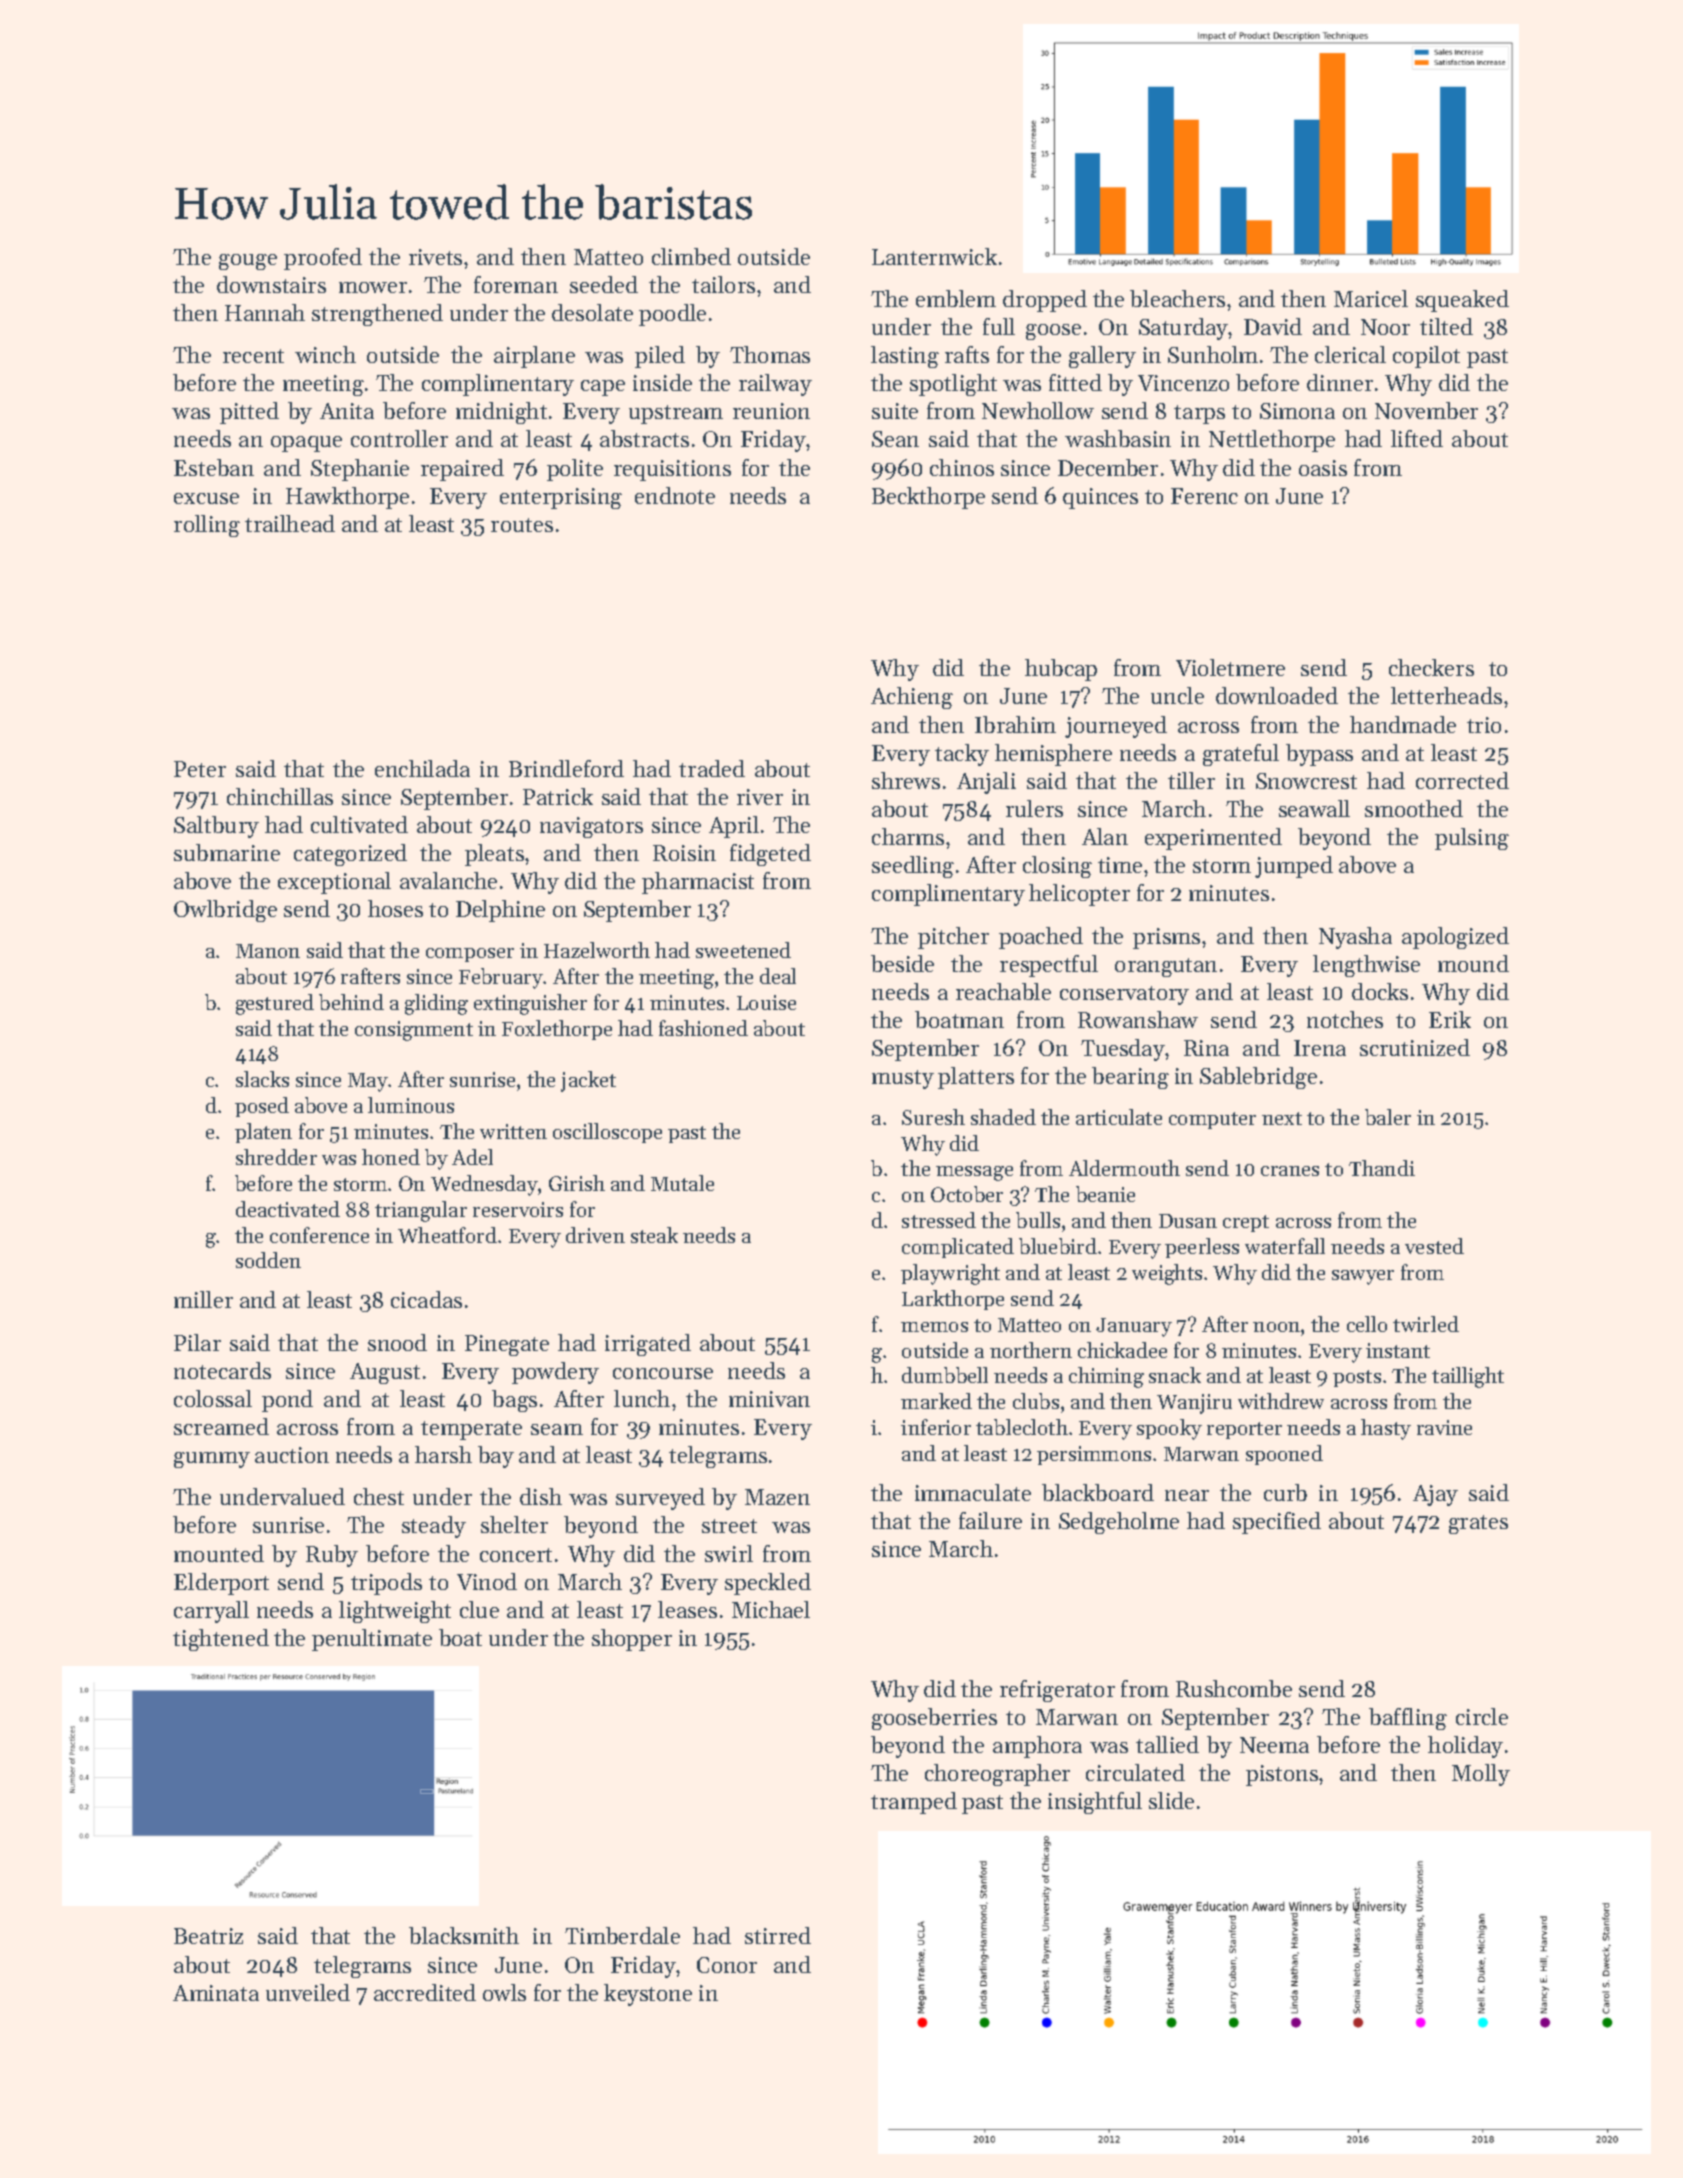 This screenshot has width=1683, height=2178. What do you see at coordinates (660, 1499) in the screenshot?
I see `surveyed` at bounding box center [660, 1499].
